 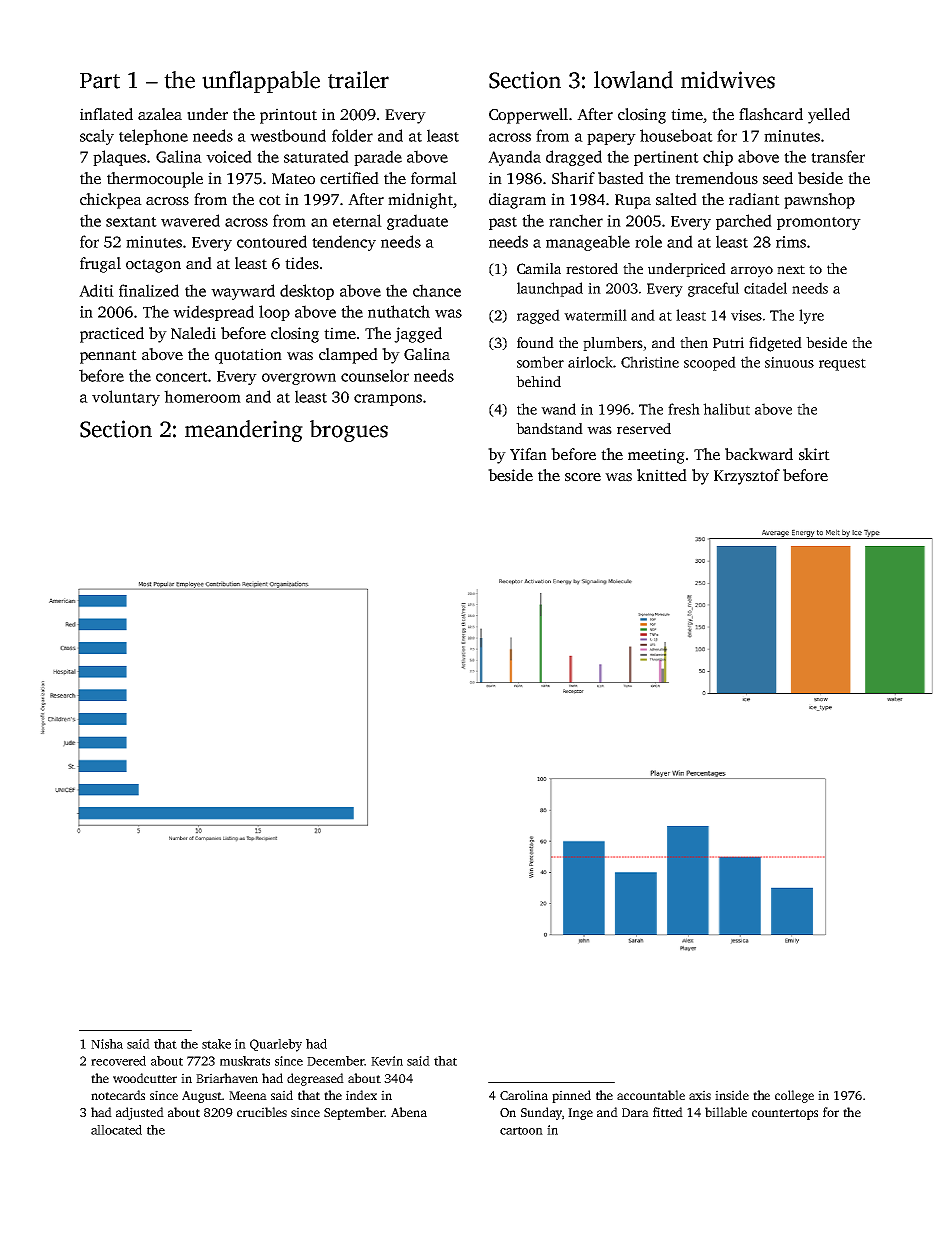 I want to click on inside, so click(x=732, y=1095).
